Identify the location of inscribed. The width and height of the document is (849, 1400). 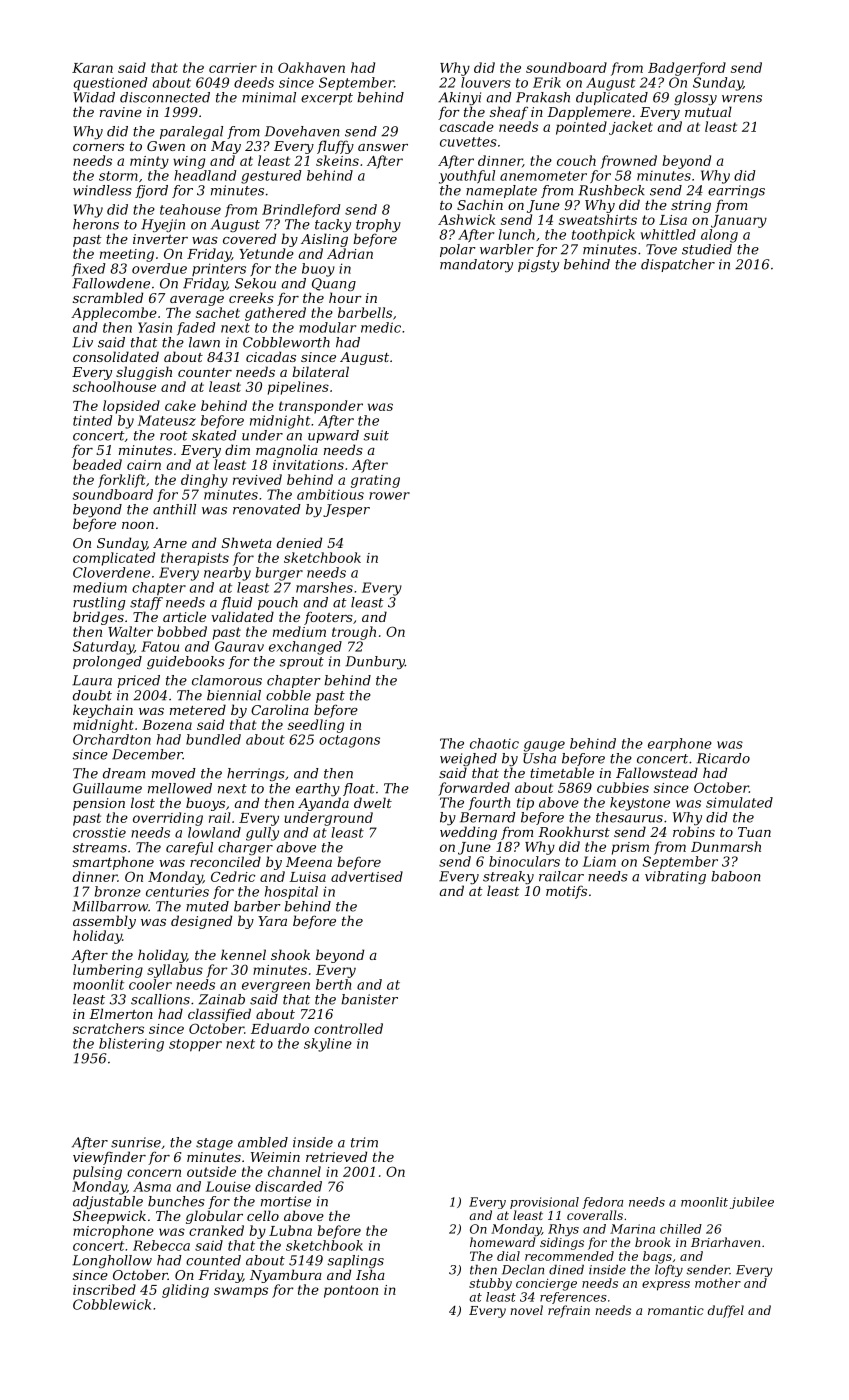
(104, 1289).
